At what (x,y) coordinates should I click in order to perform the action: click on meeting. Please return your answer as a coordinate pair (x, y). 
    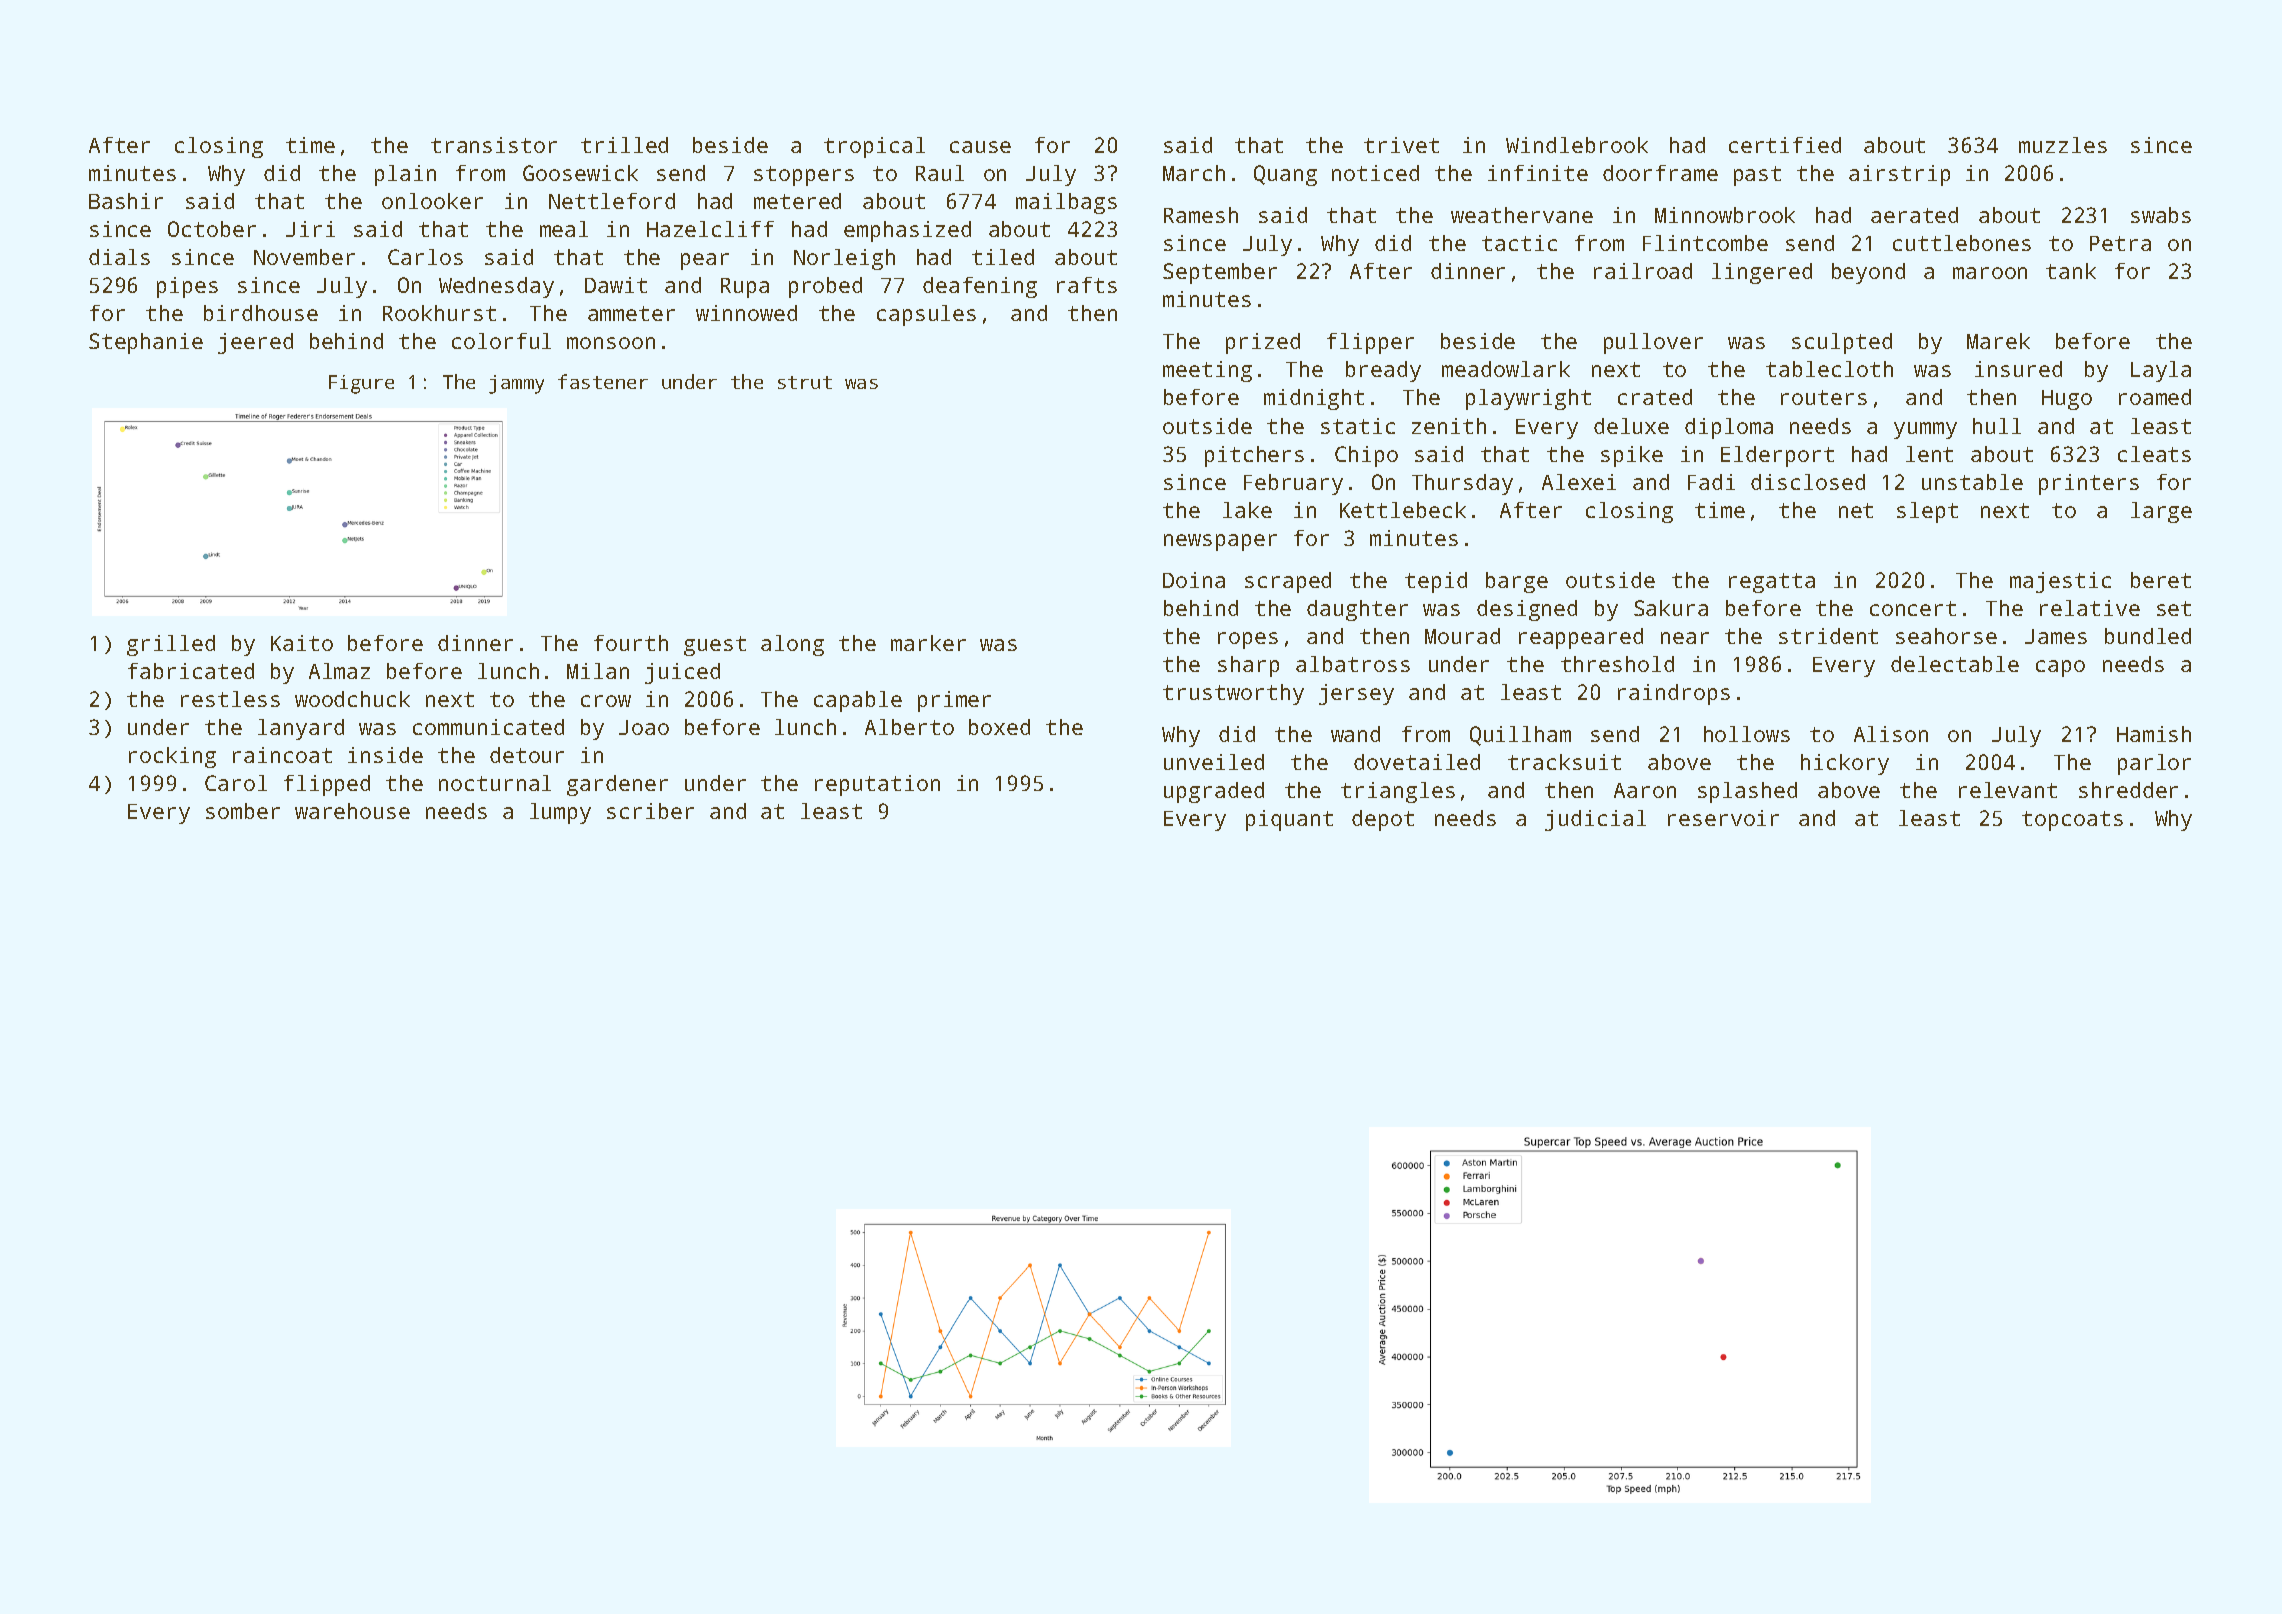
    Looking at the image, I should click on (1207, 371).
